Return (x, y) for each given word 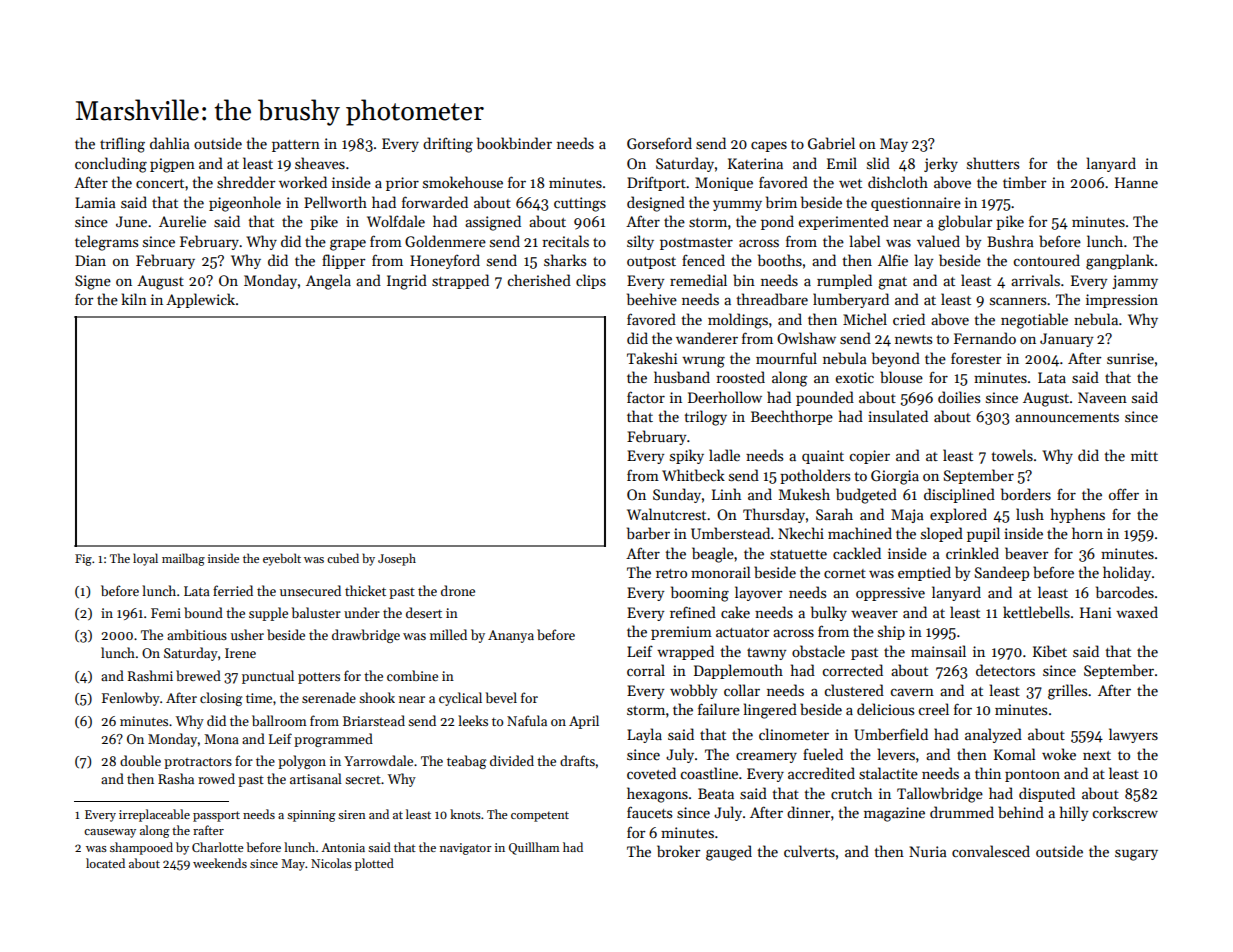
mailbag (183, 559)
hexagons (657, 795)
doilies (959, 397)
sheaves (320, 163)
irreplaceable (154, 815)
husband (682, 377)
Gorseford (659, 143)
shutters (993, 163)
